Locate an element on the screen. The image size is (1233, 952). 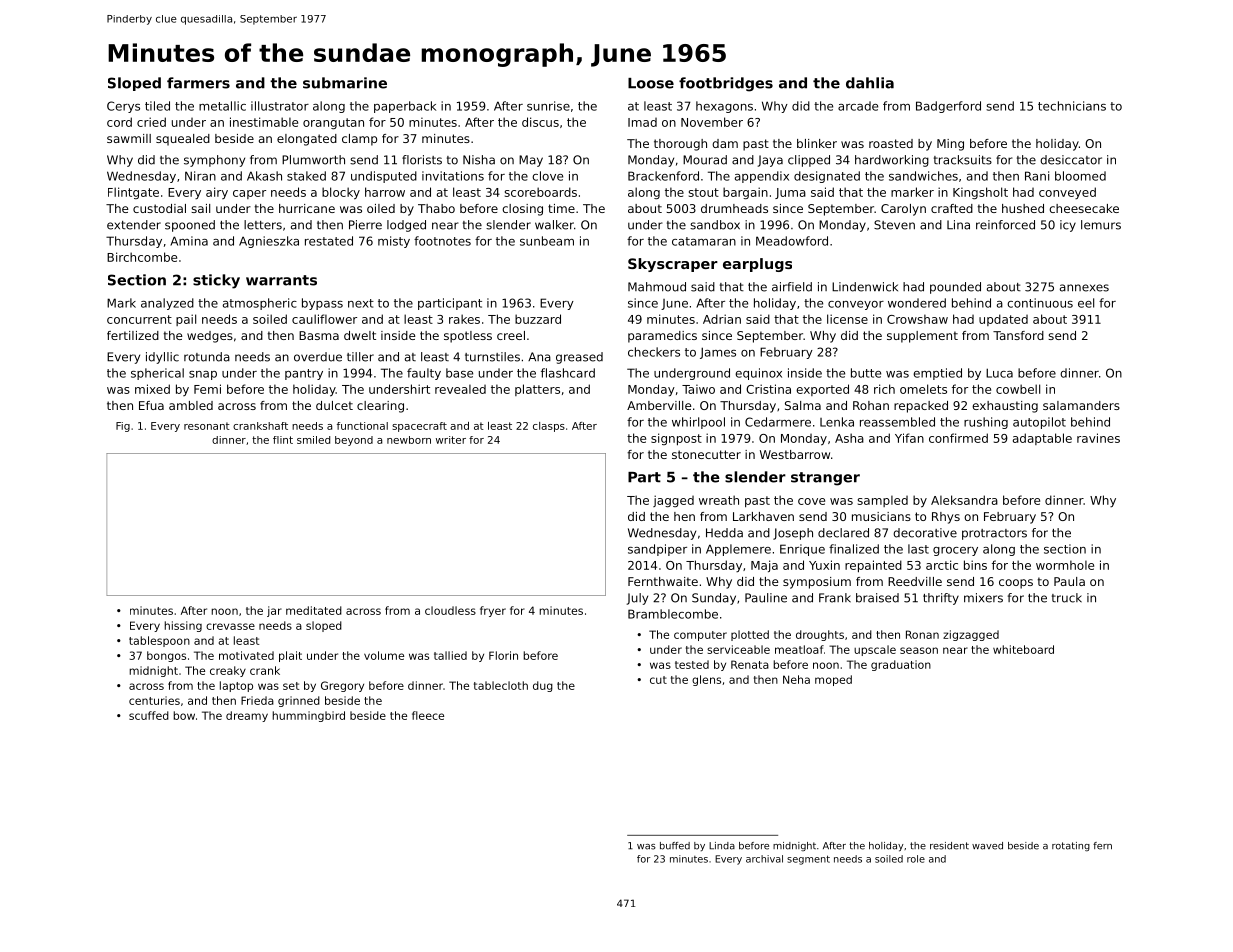
waved is located at coordinates (987, 846).
